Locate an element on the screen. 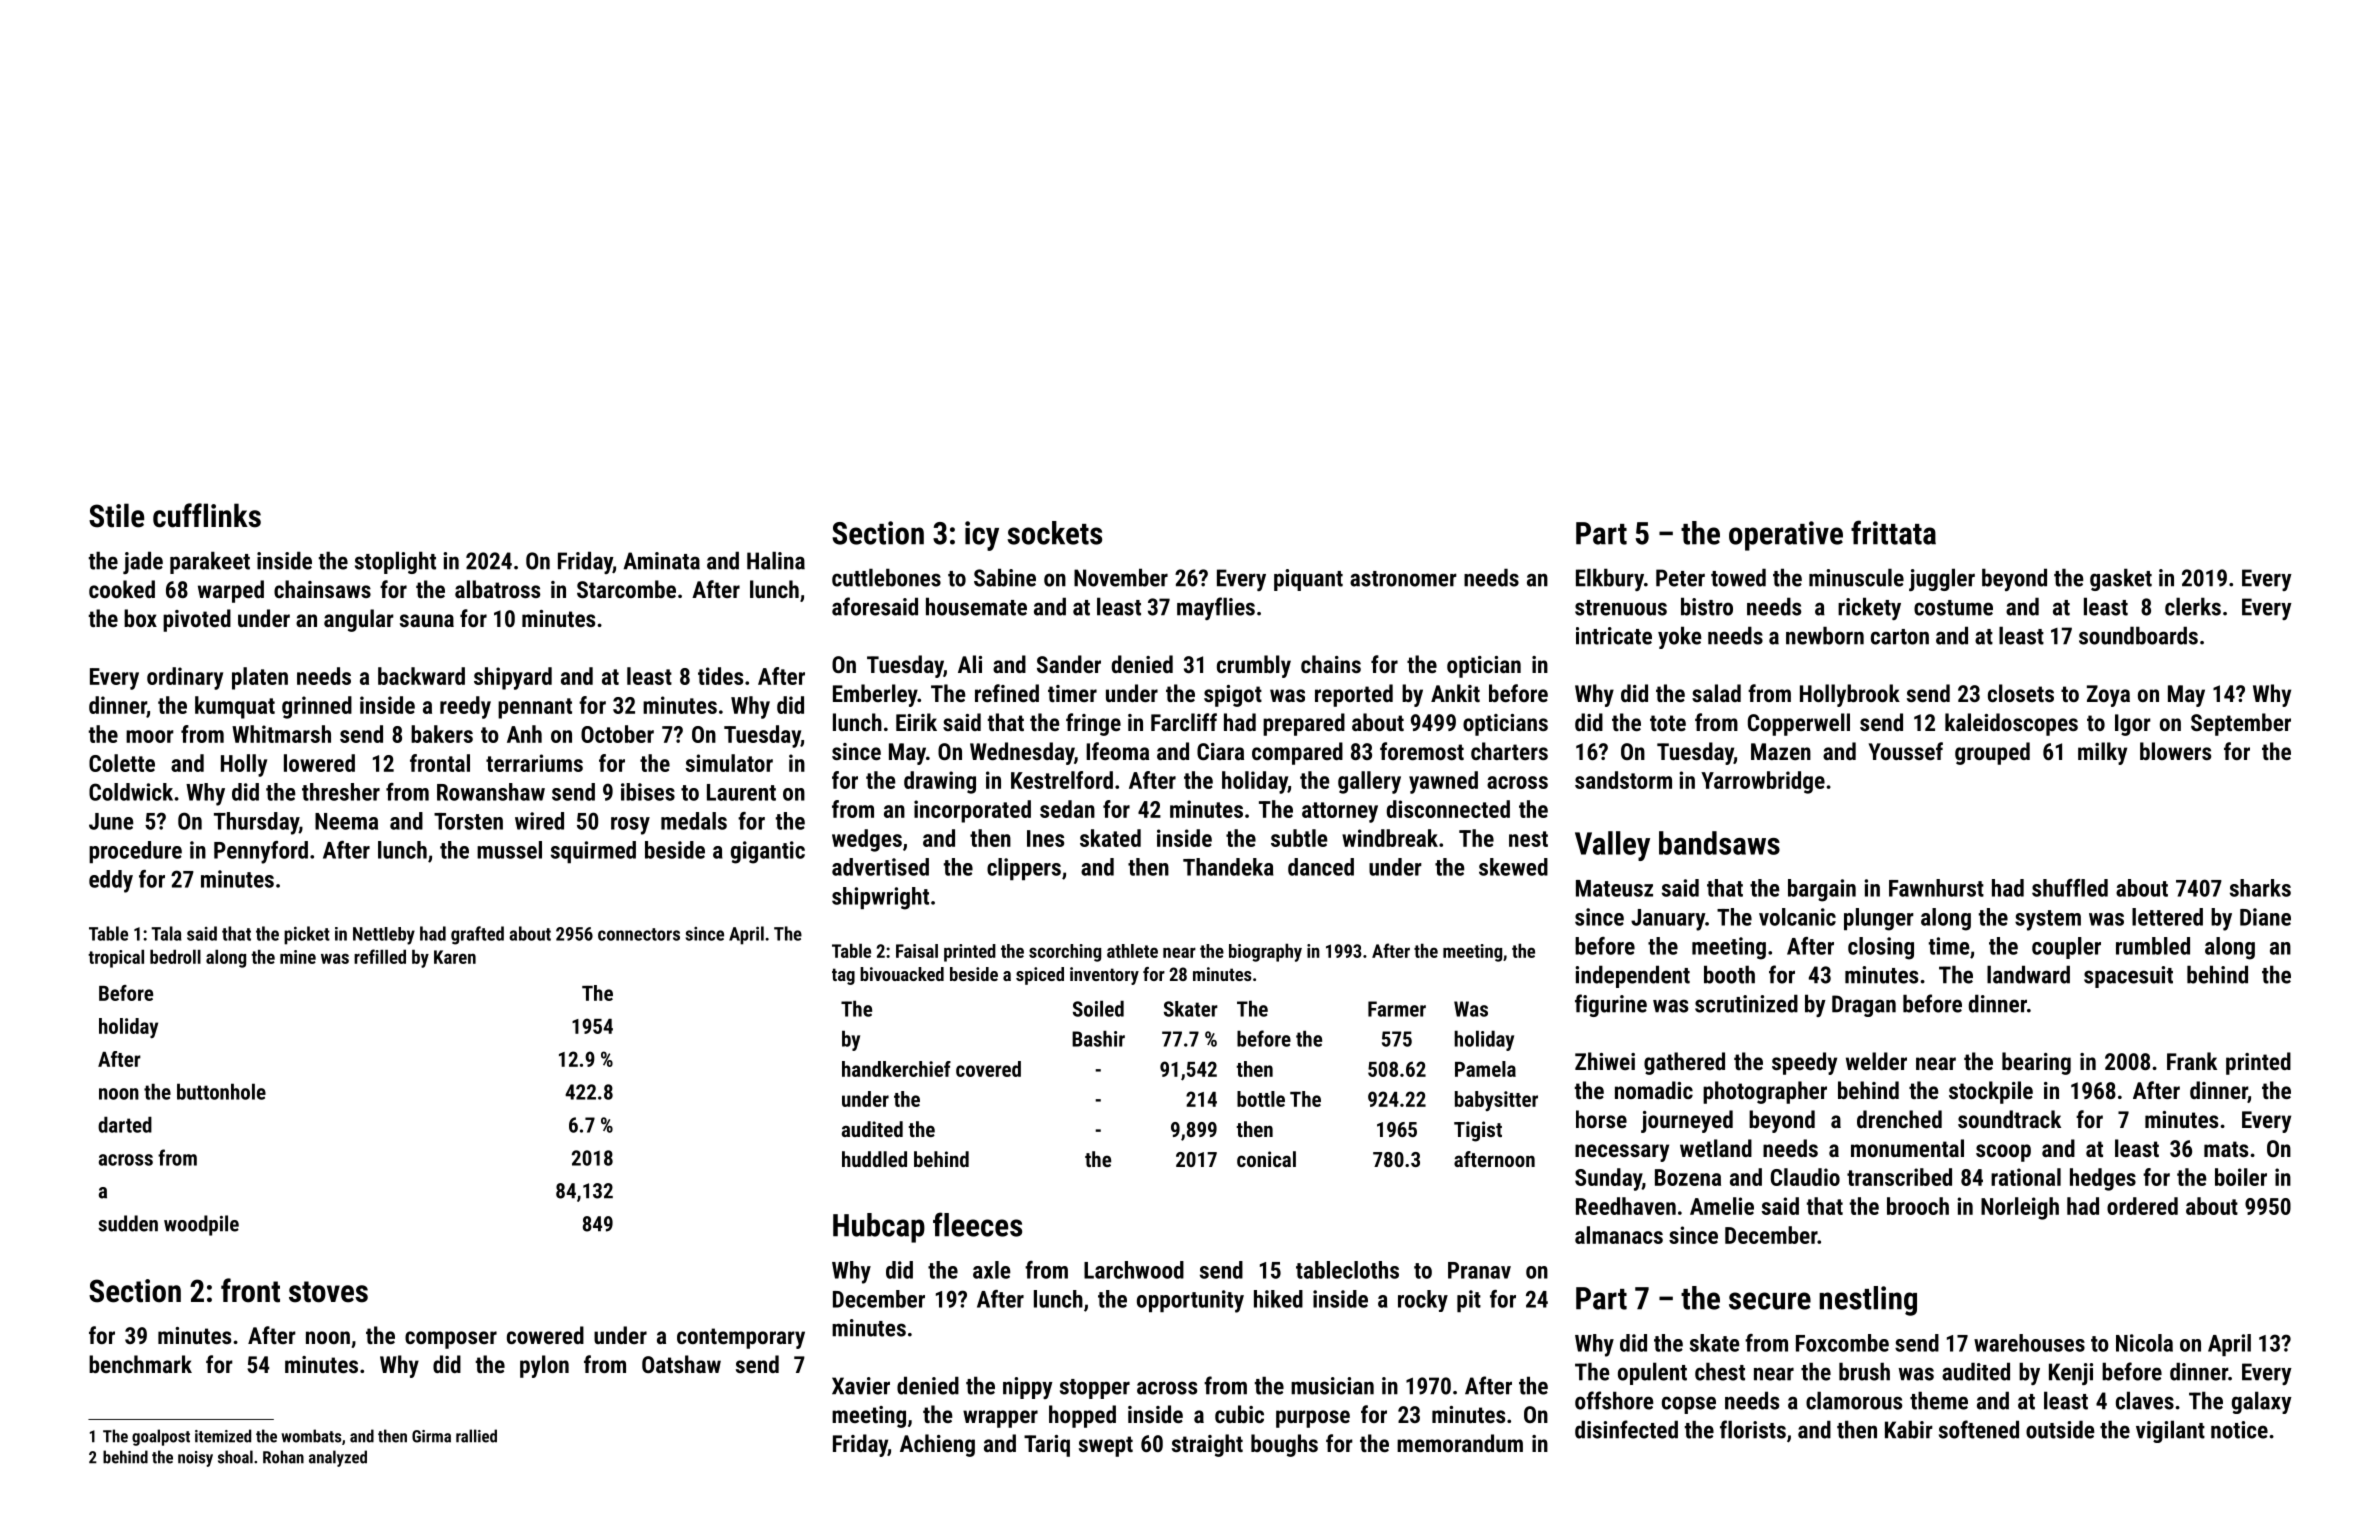 Image resolution: width=2380 pixels, height=1540 pixels. September is located at coordinates (2241, 724).
